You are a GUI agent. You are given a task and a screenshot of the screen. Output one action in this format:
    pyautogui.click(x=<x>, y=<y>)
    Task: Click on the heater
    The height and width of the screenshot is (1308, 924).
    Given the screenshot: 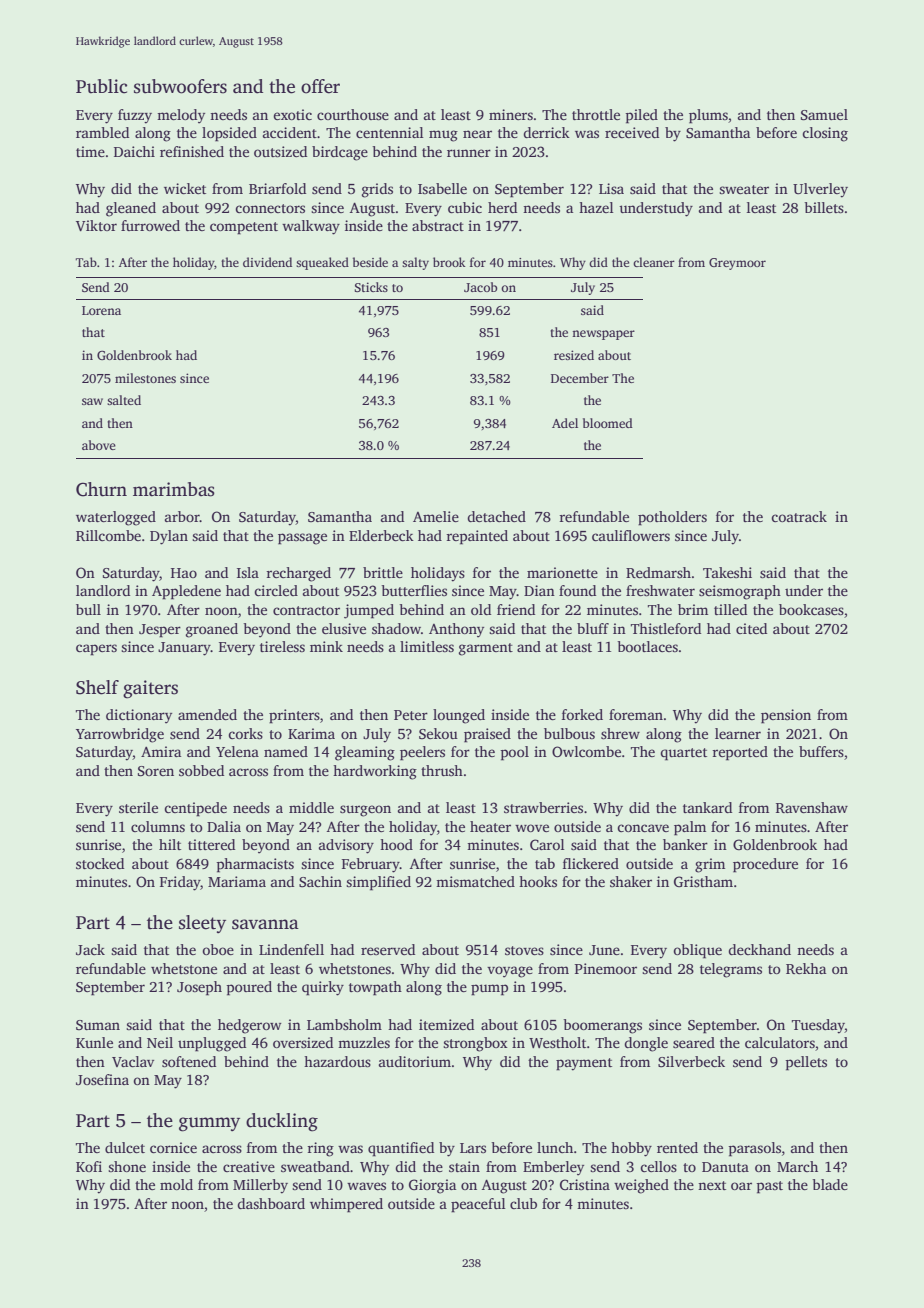 What is the action you would take?
    pyautogui.click(x=490, y=826)
